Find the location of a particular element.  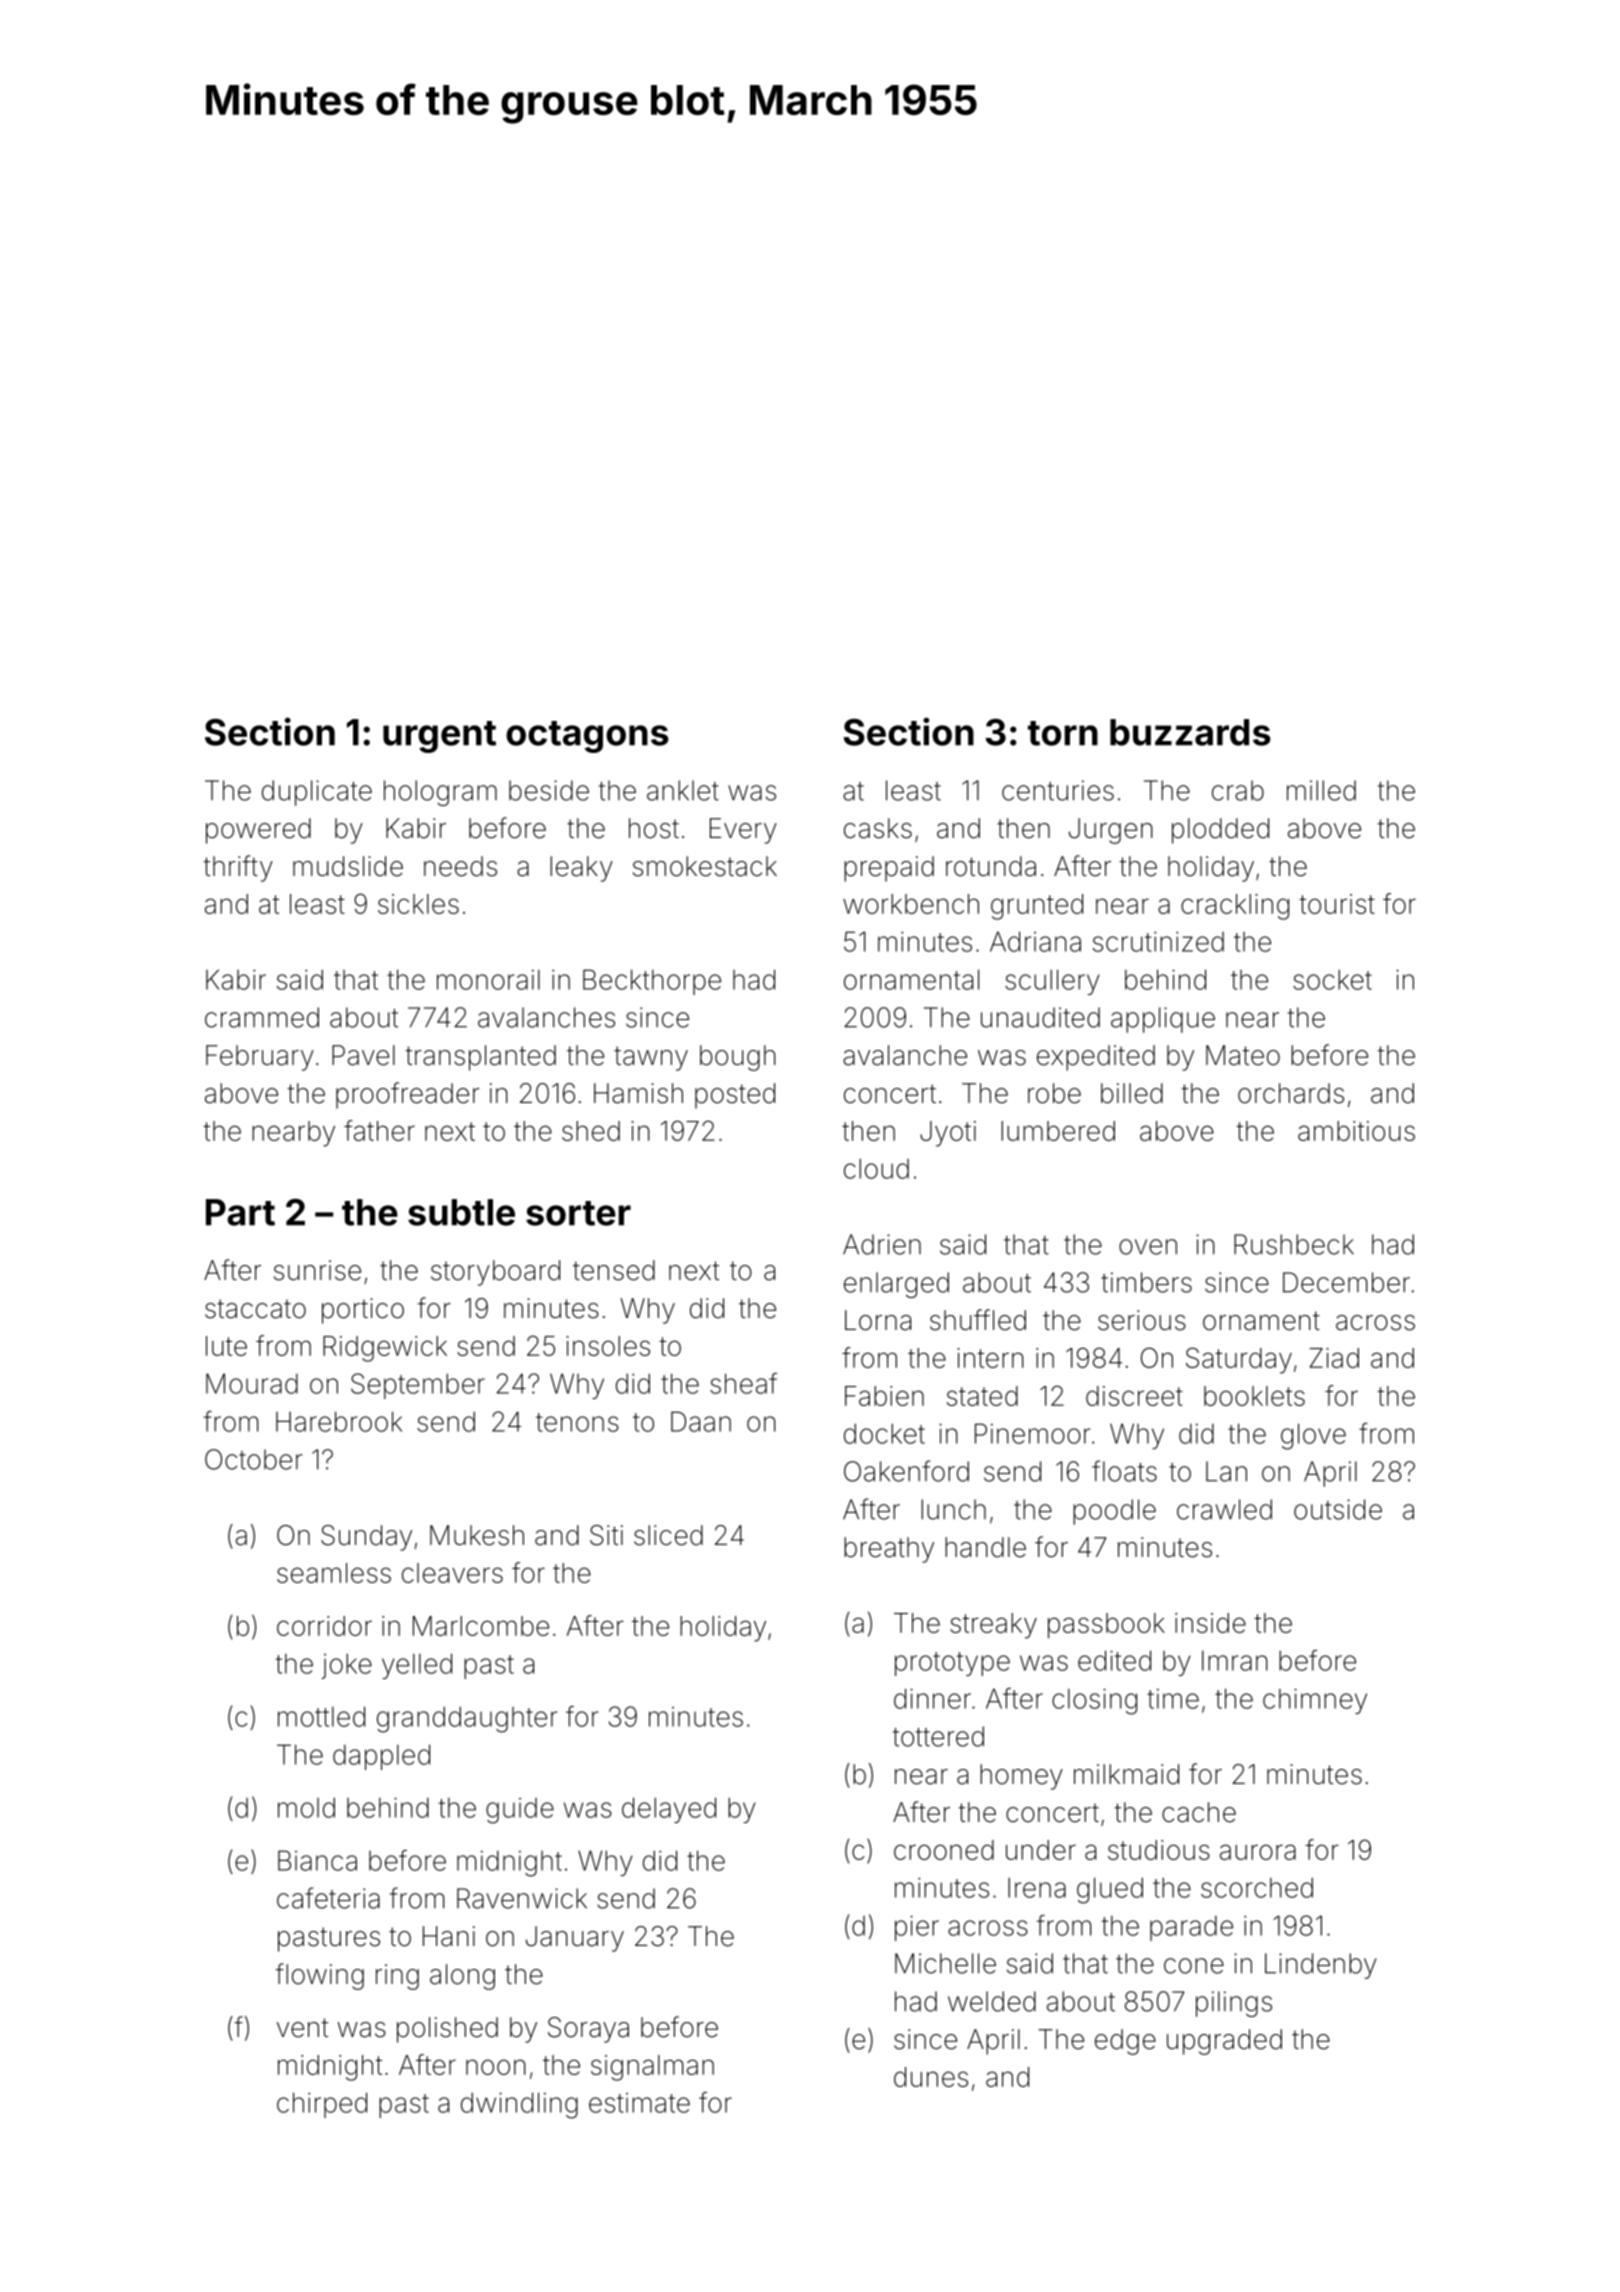

portico is located at coordinates (363, 1311).
